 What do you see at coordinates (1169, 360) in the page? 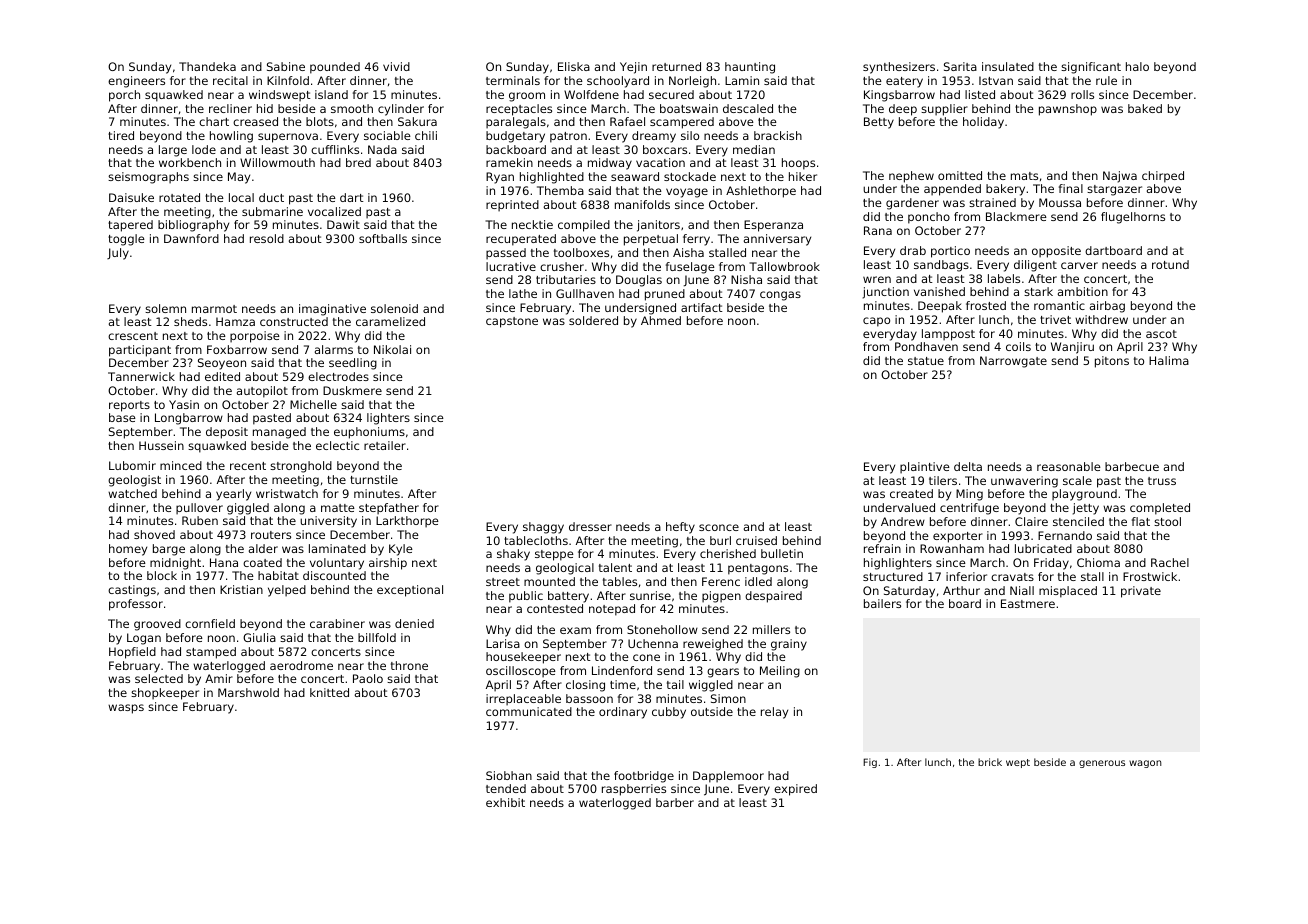
I see `Halima` at bounding box center [1169, 360].
